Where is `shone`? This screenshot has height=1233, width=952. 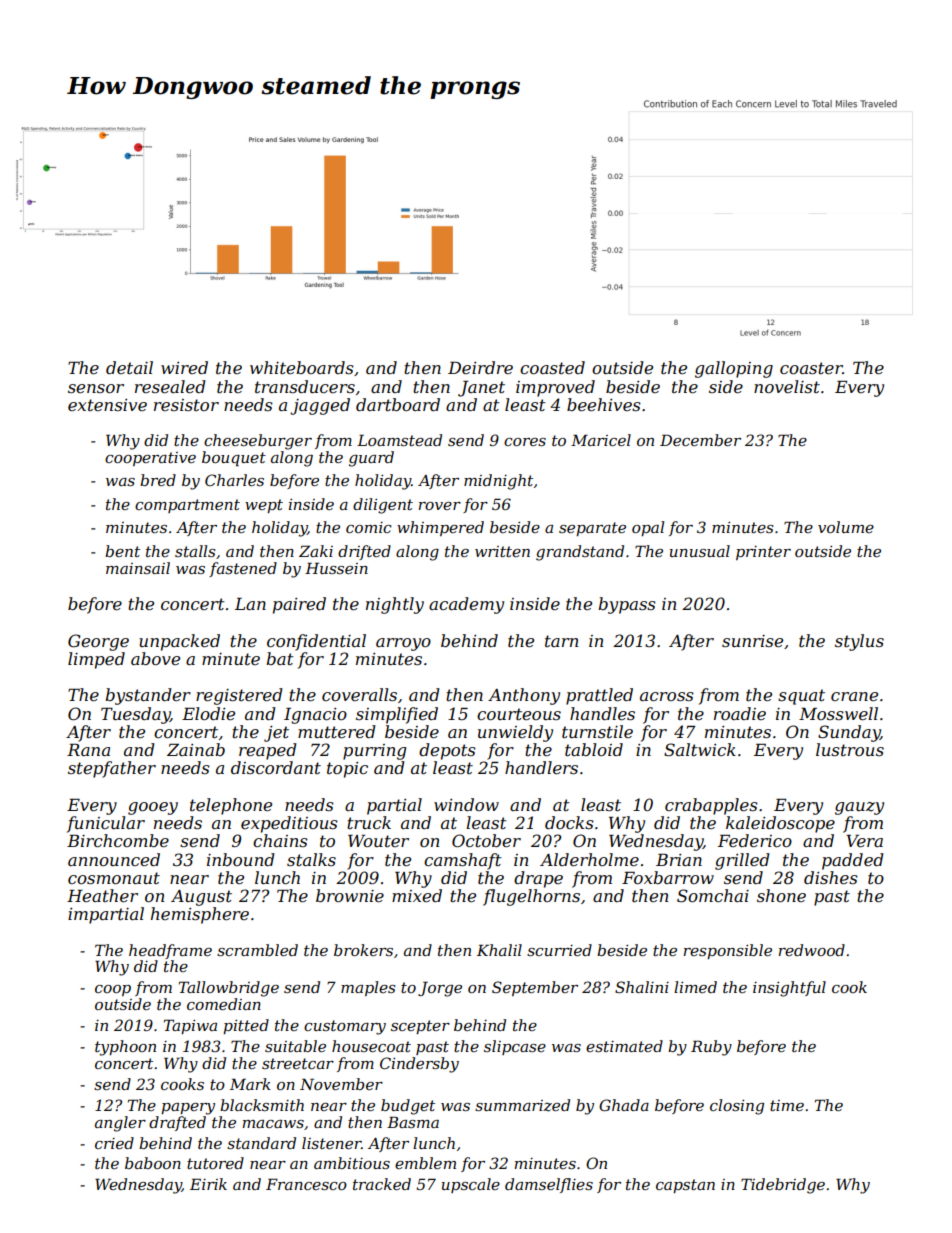
shone is located at coordinates (781, 895).
